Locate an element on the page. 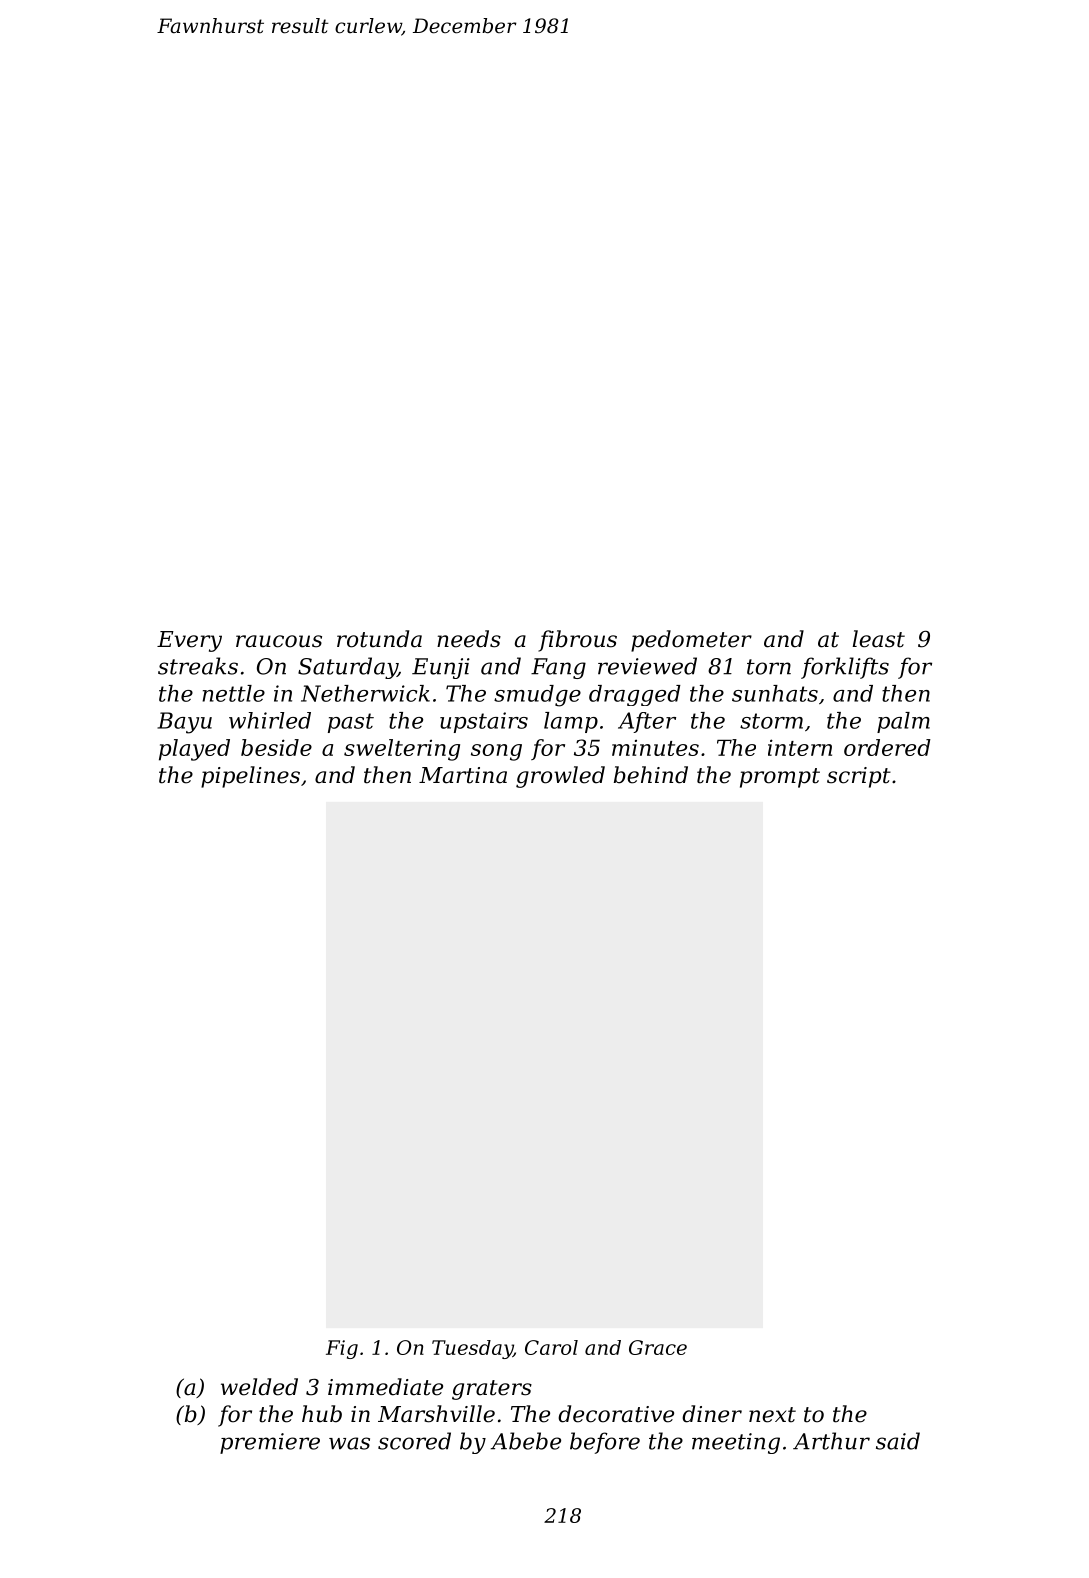 Image resolution: width=1089 pixels, height=1578 pixels. was is located at coordinates (349, 1443).
